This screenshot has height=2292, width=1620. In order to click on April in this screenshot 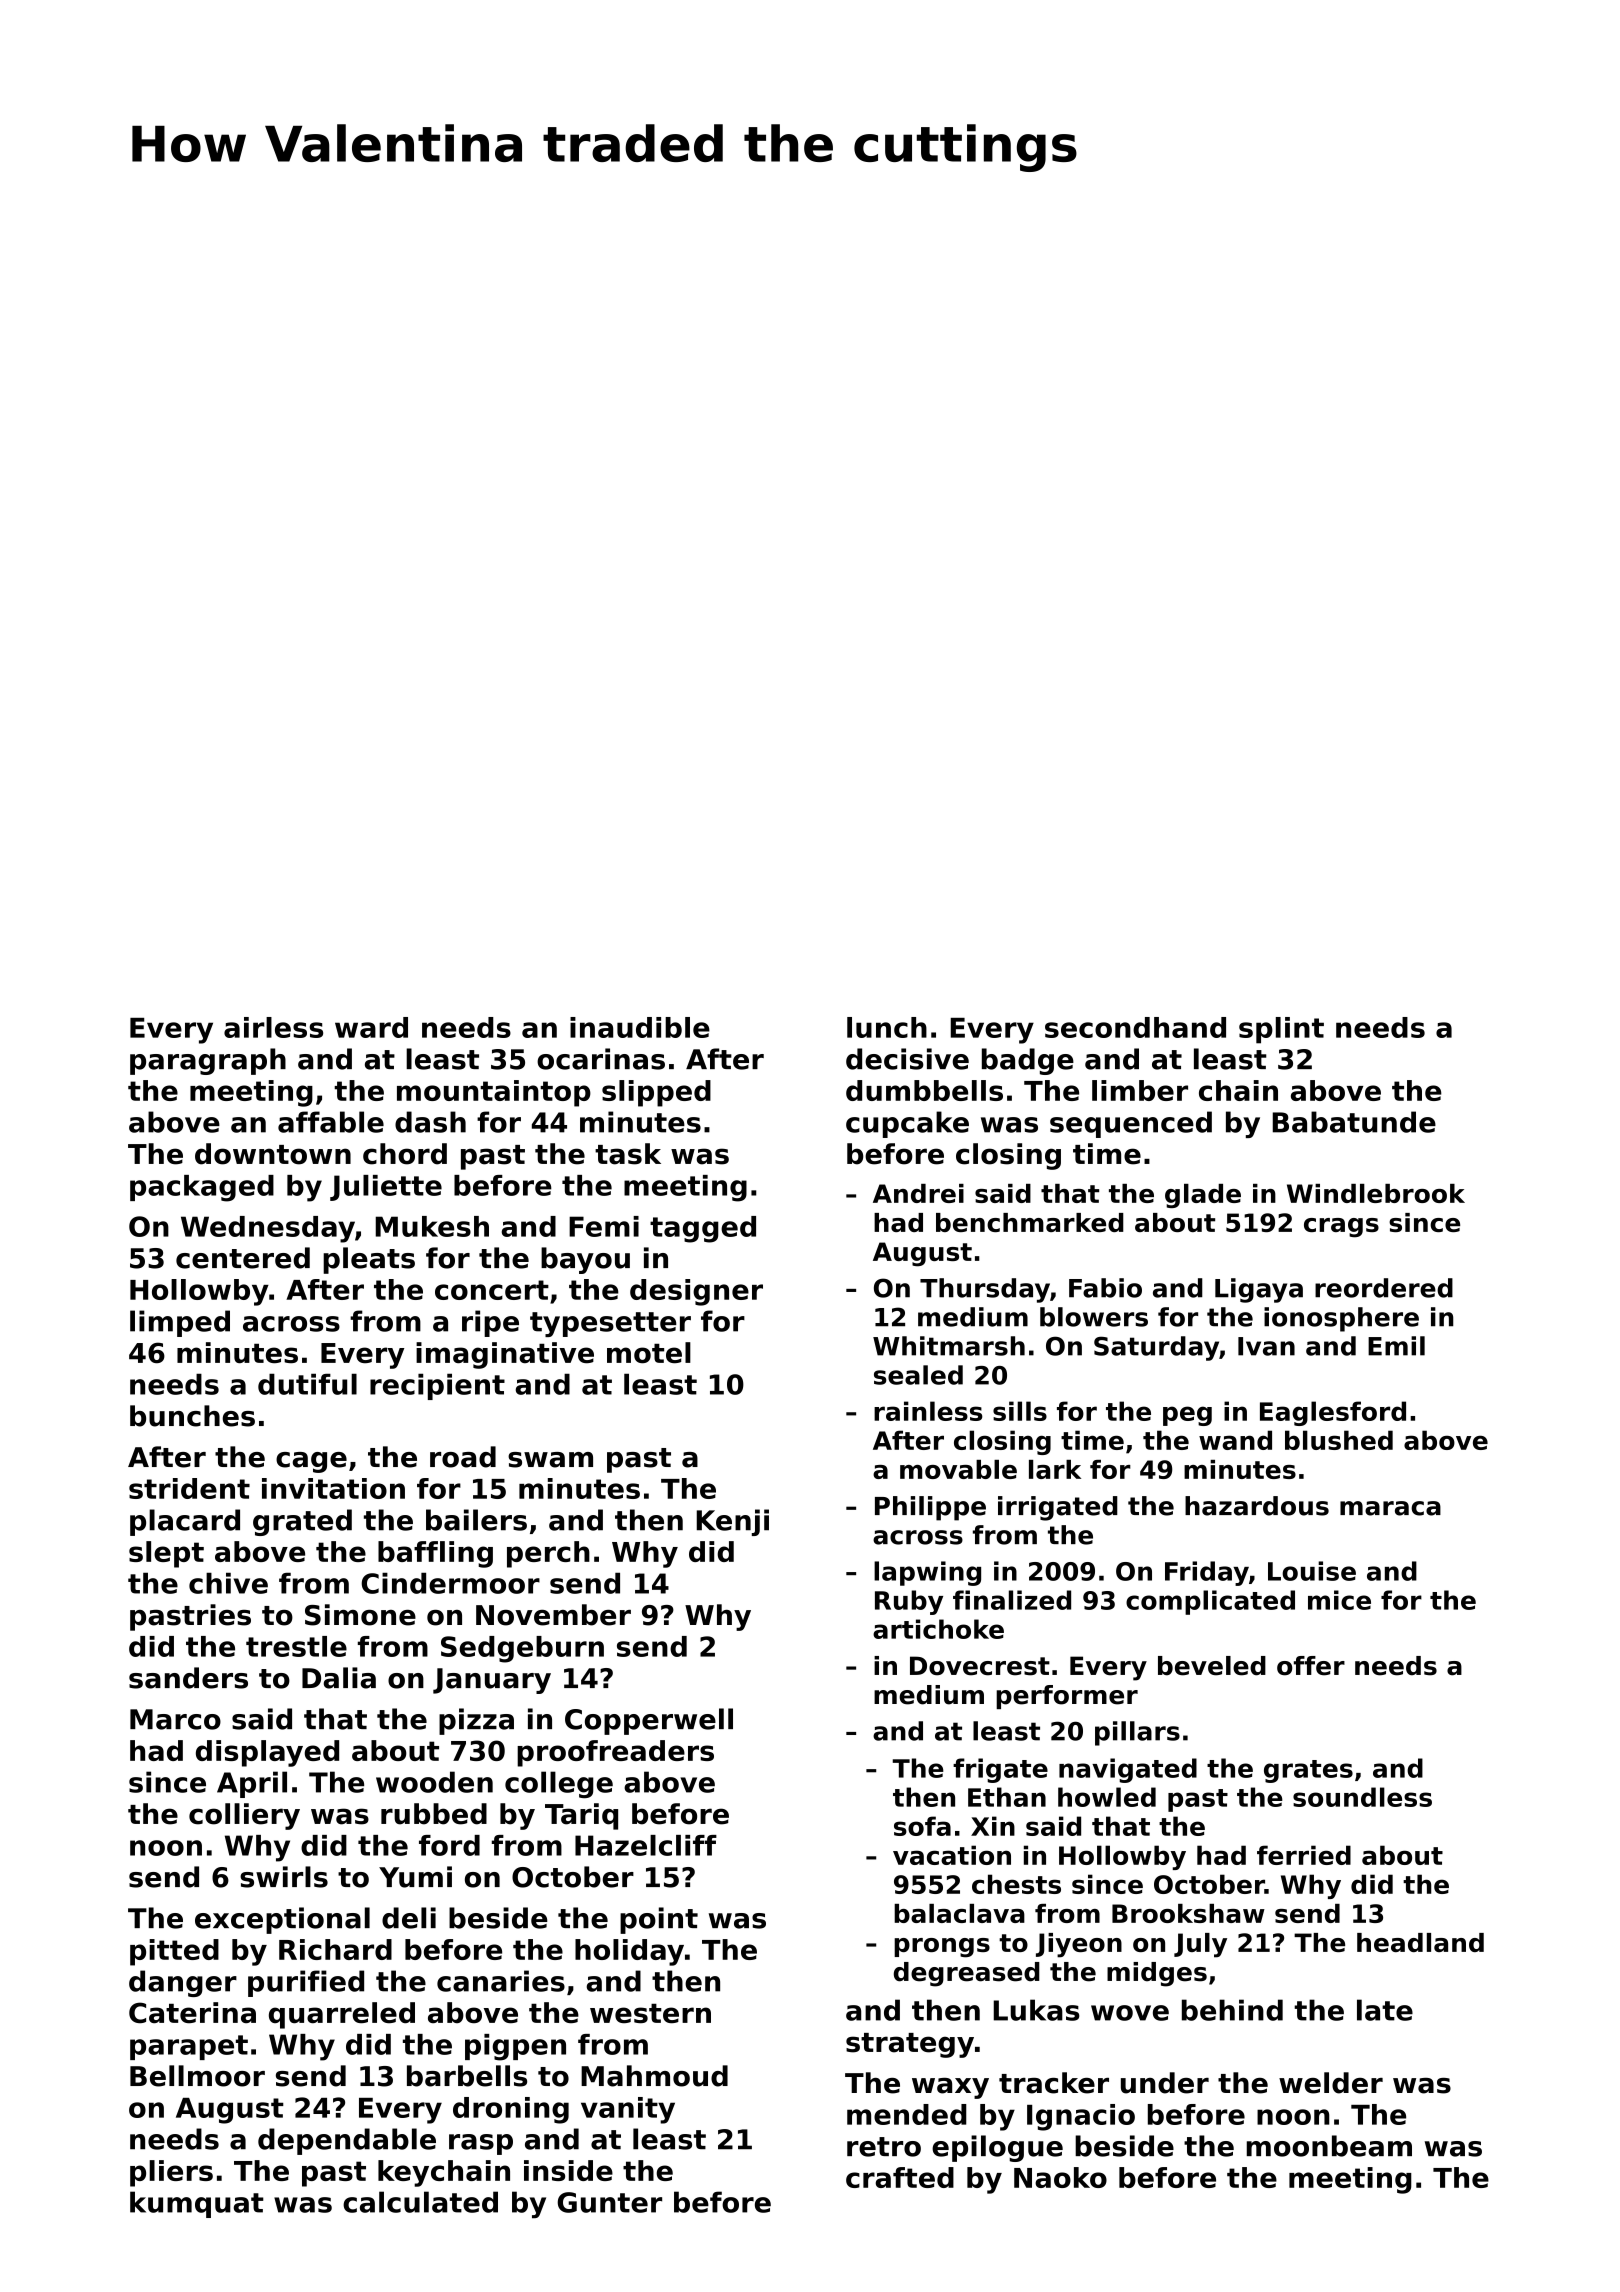, I will do `click(252, 1784)`.
